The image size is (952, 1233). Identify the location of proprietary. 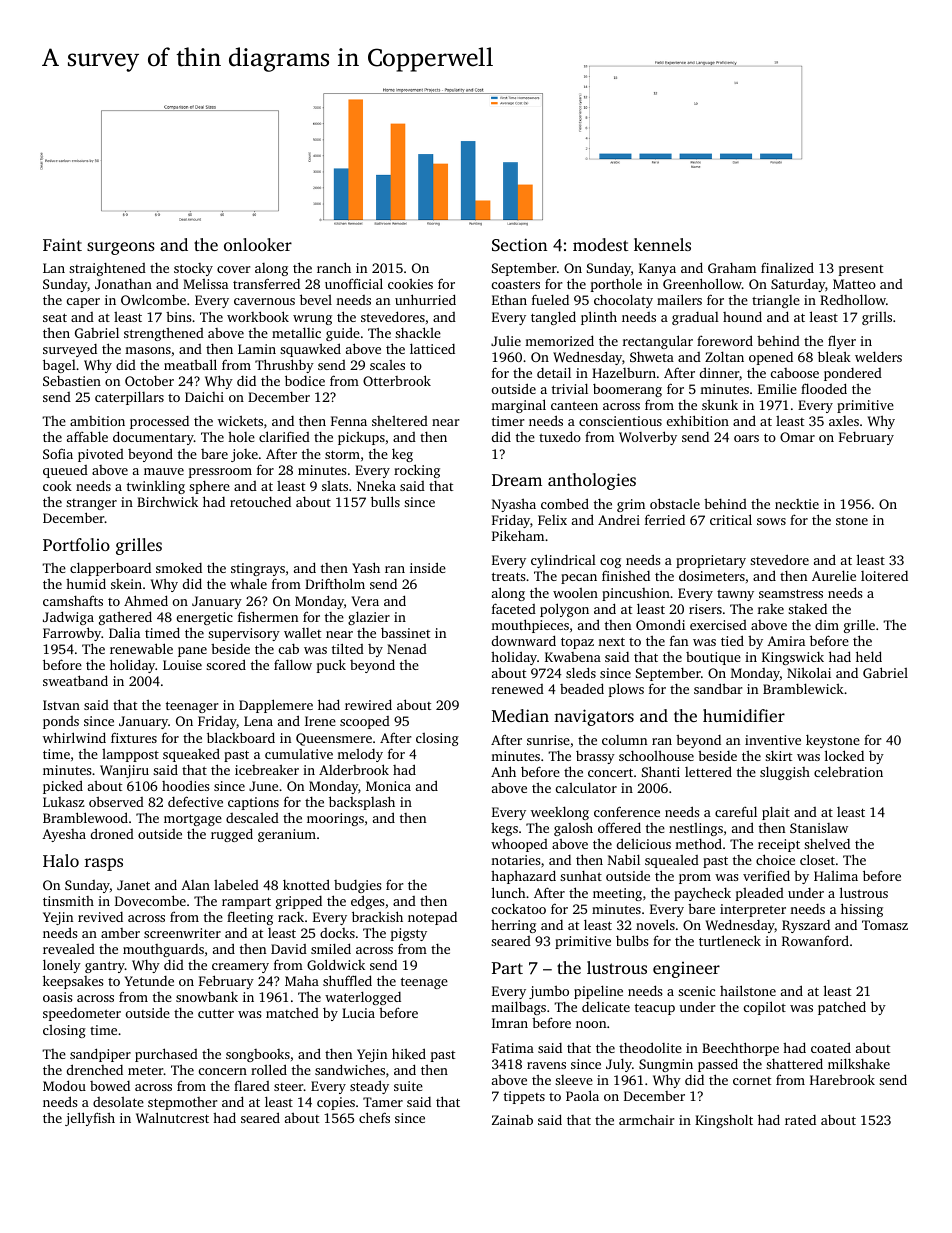
(711, 561).
